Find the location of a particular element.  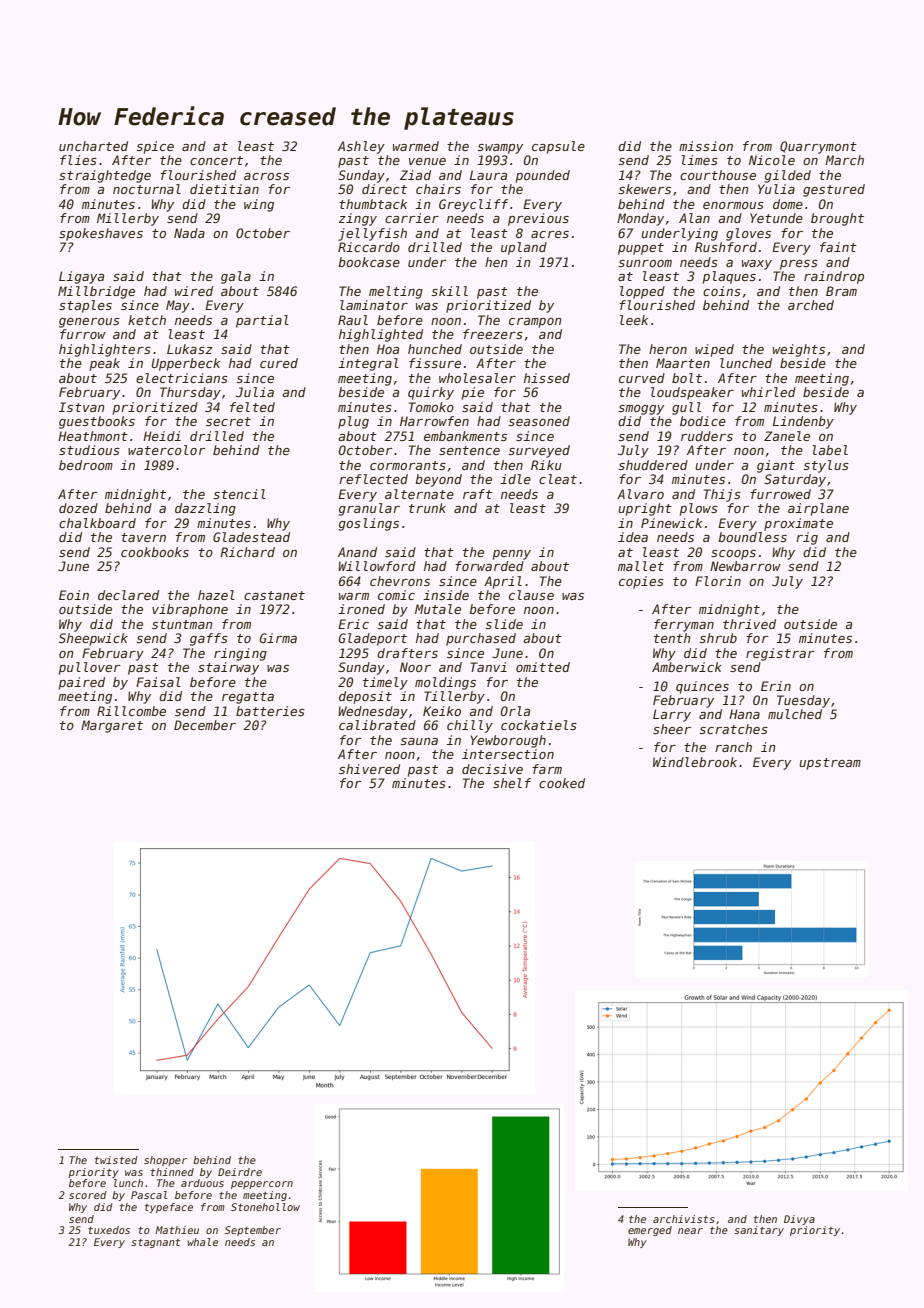

cleat is located at coordinates (558, 479).
